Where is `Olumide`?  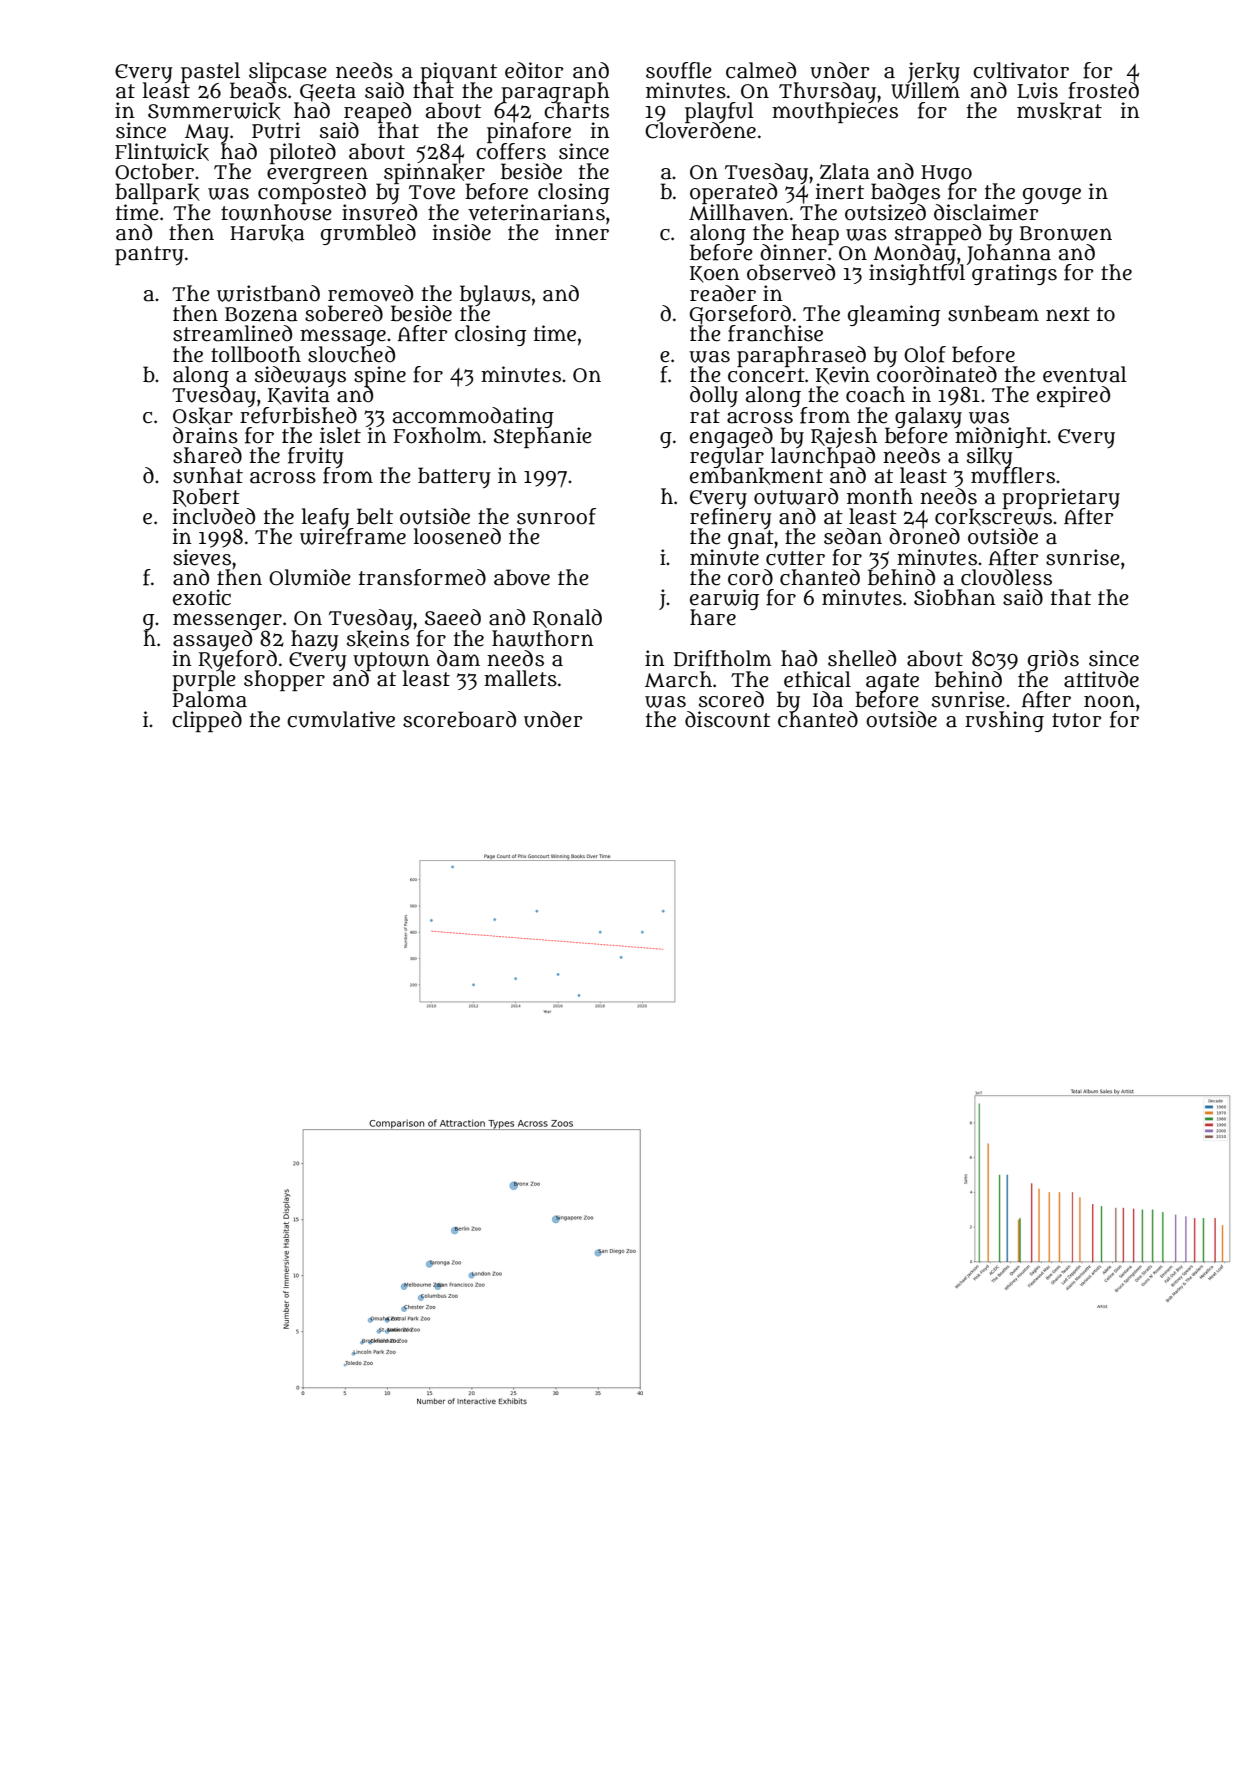
Olumide is located at coordinates (310, 577).
